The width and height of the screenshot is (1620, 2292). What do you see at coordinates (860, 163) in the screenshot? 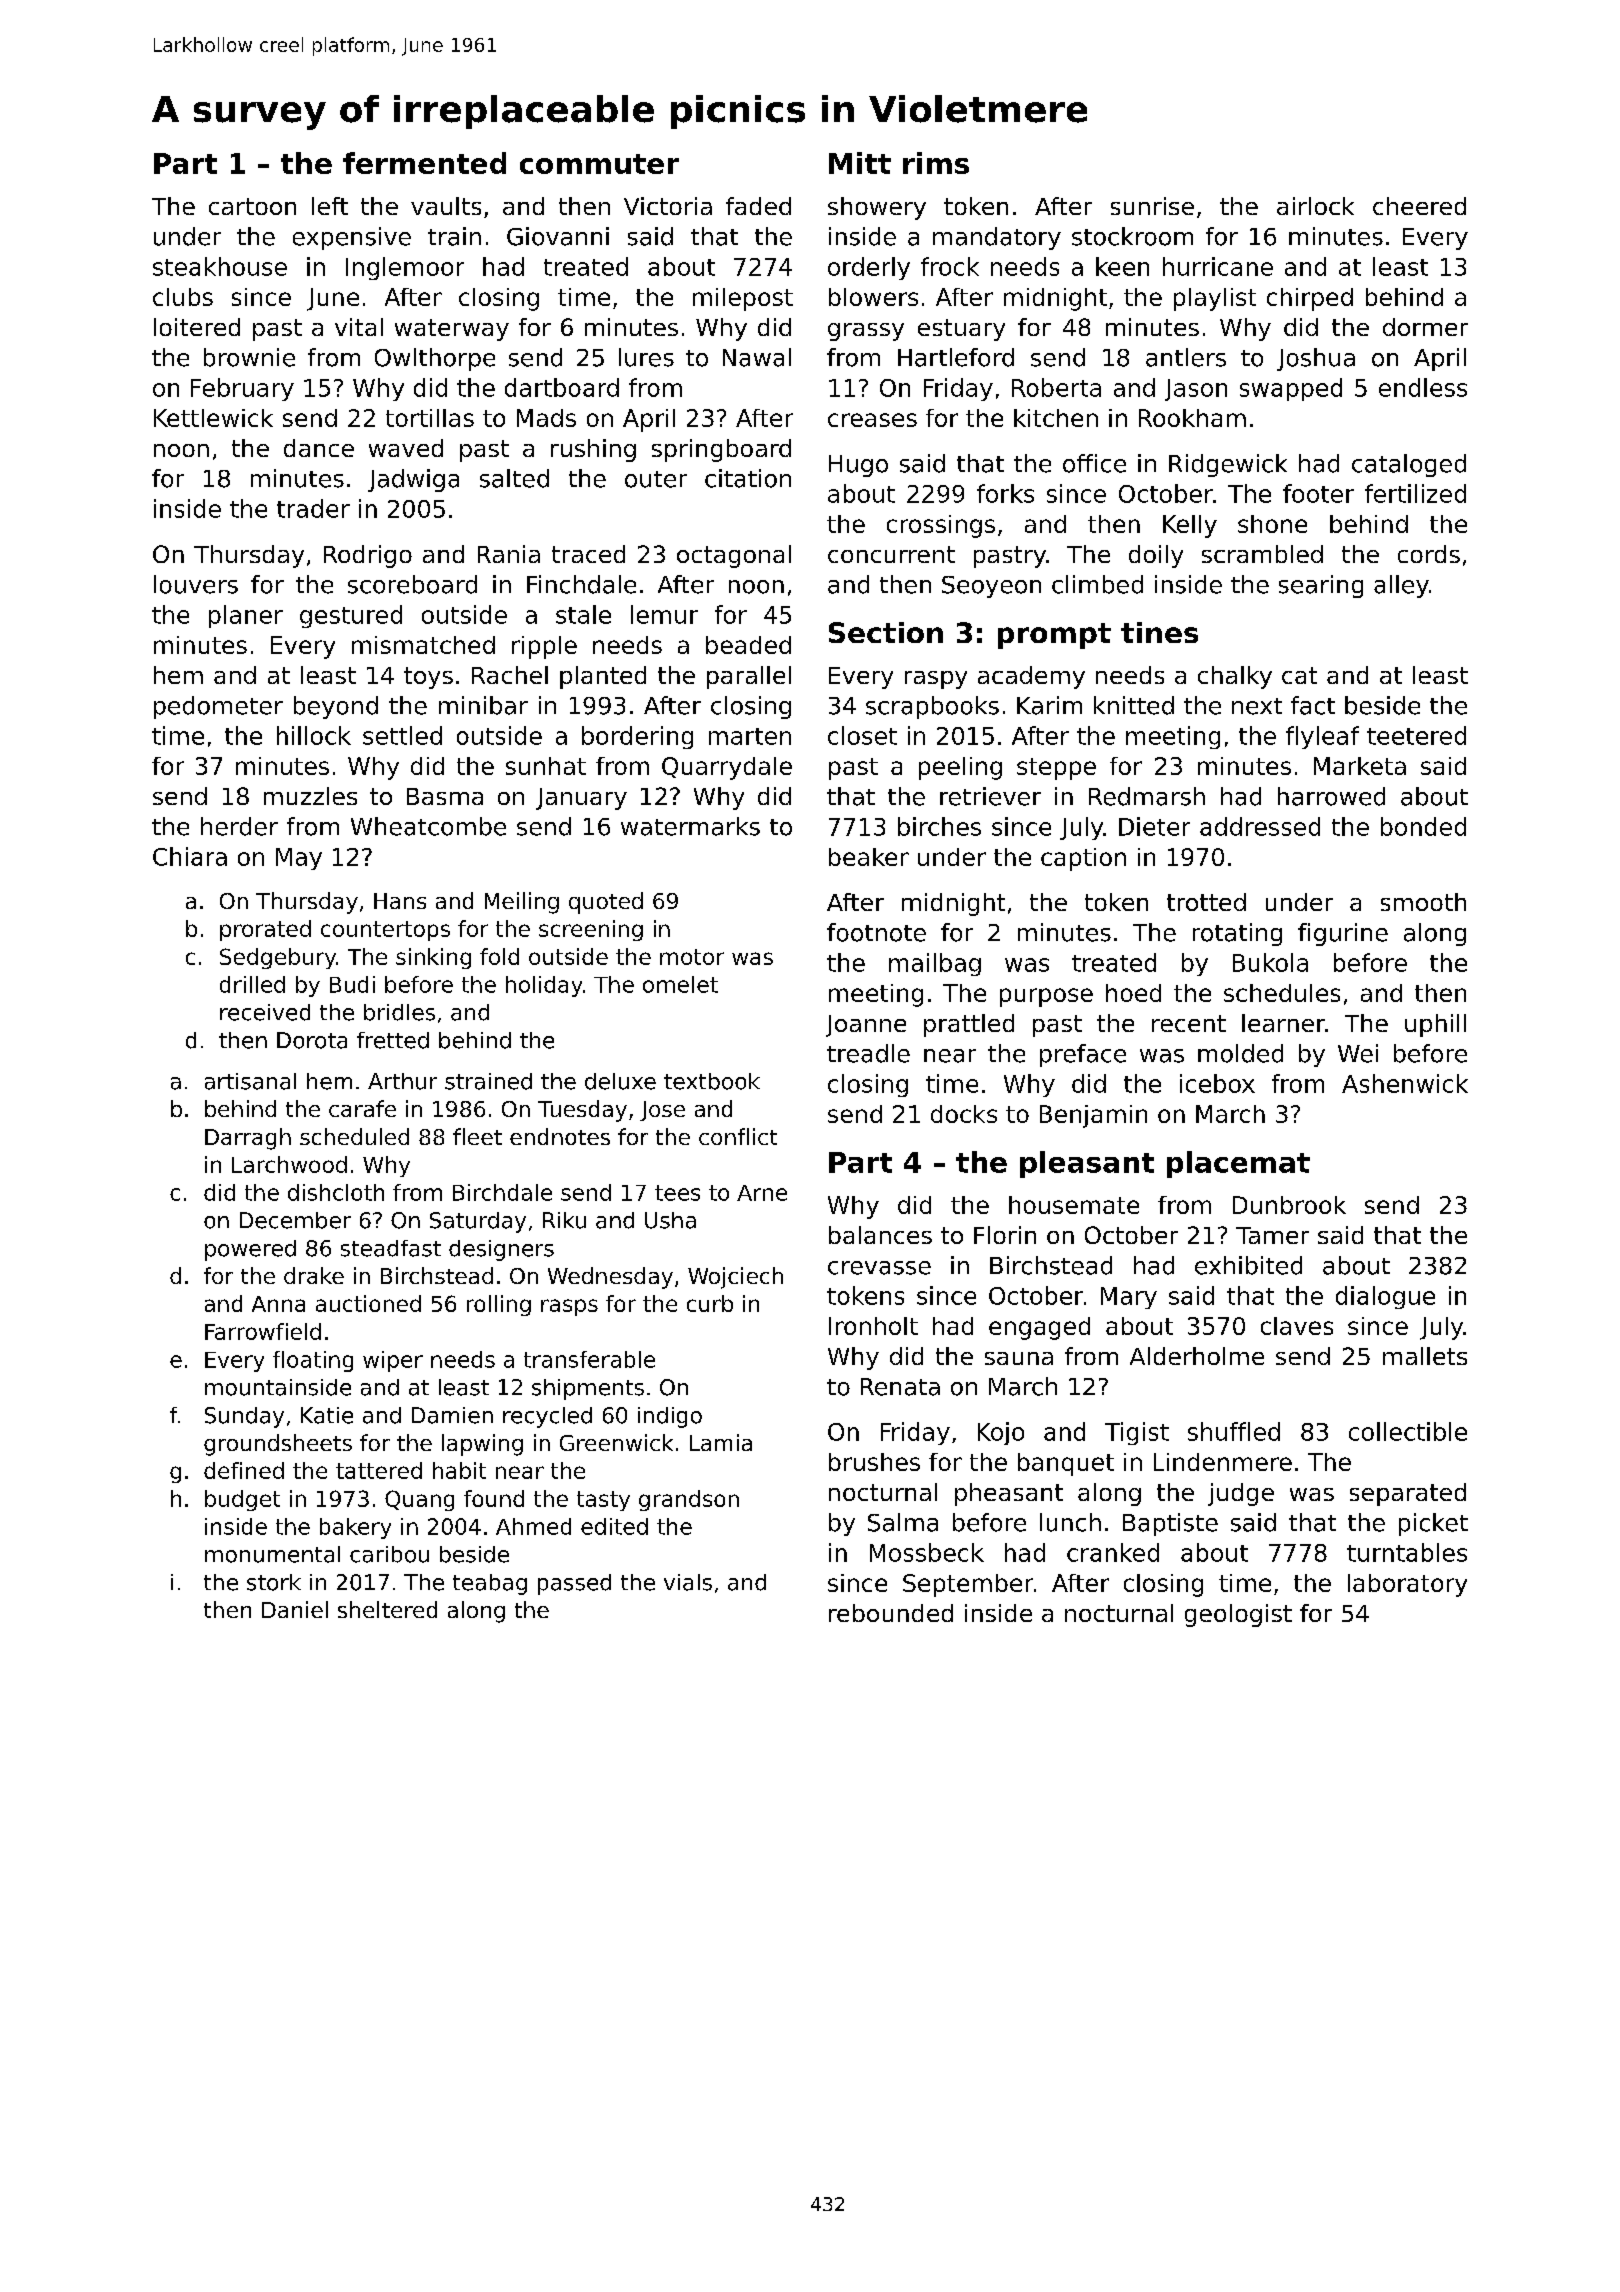
I see `Mitt` at bounding box center [860, 163].
